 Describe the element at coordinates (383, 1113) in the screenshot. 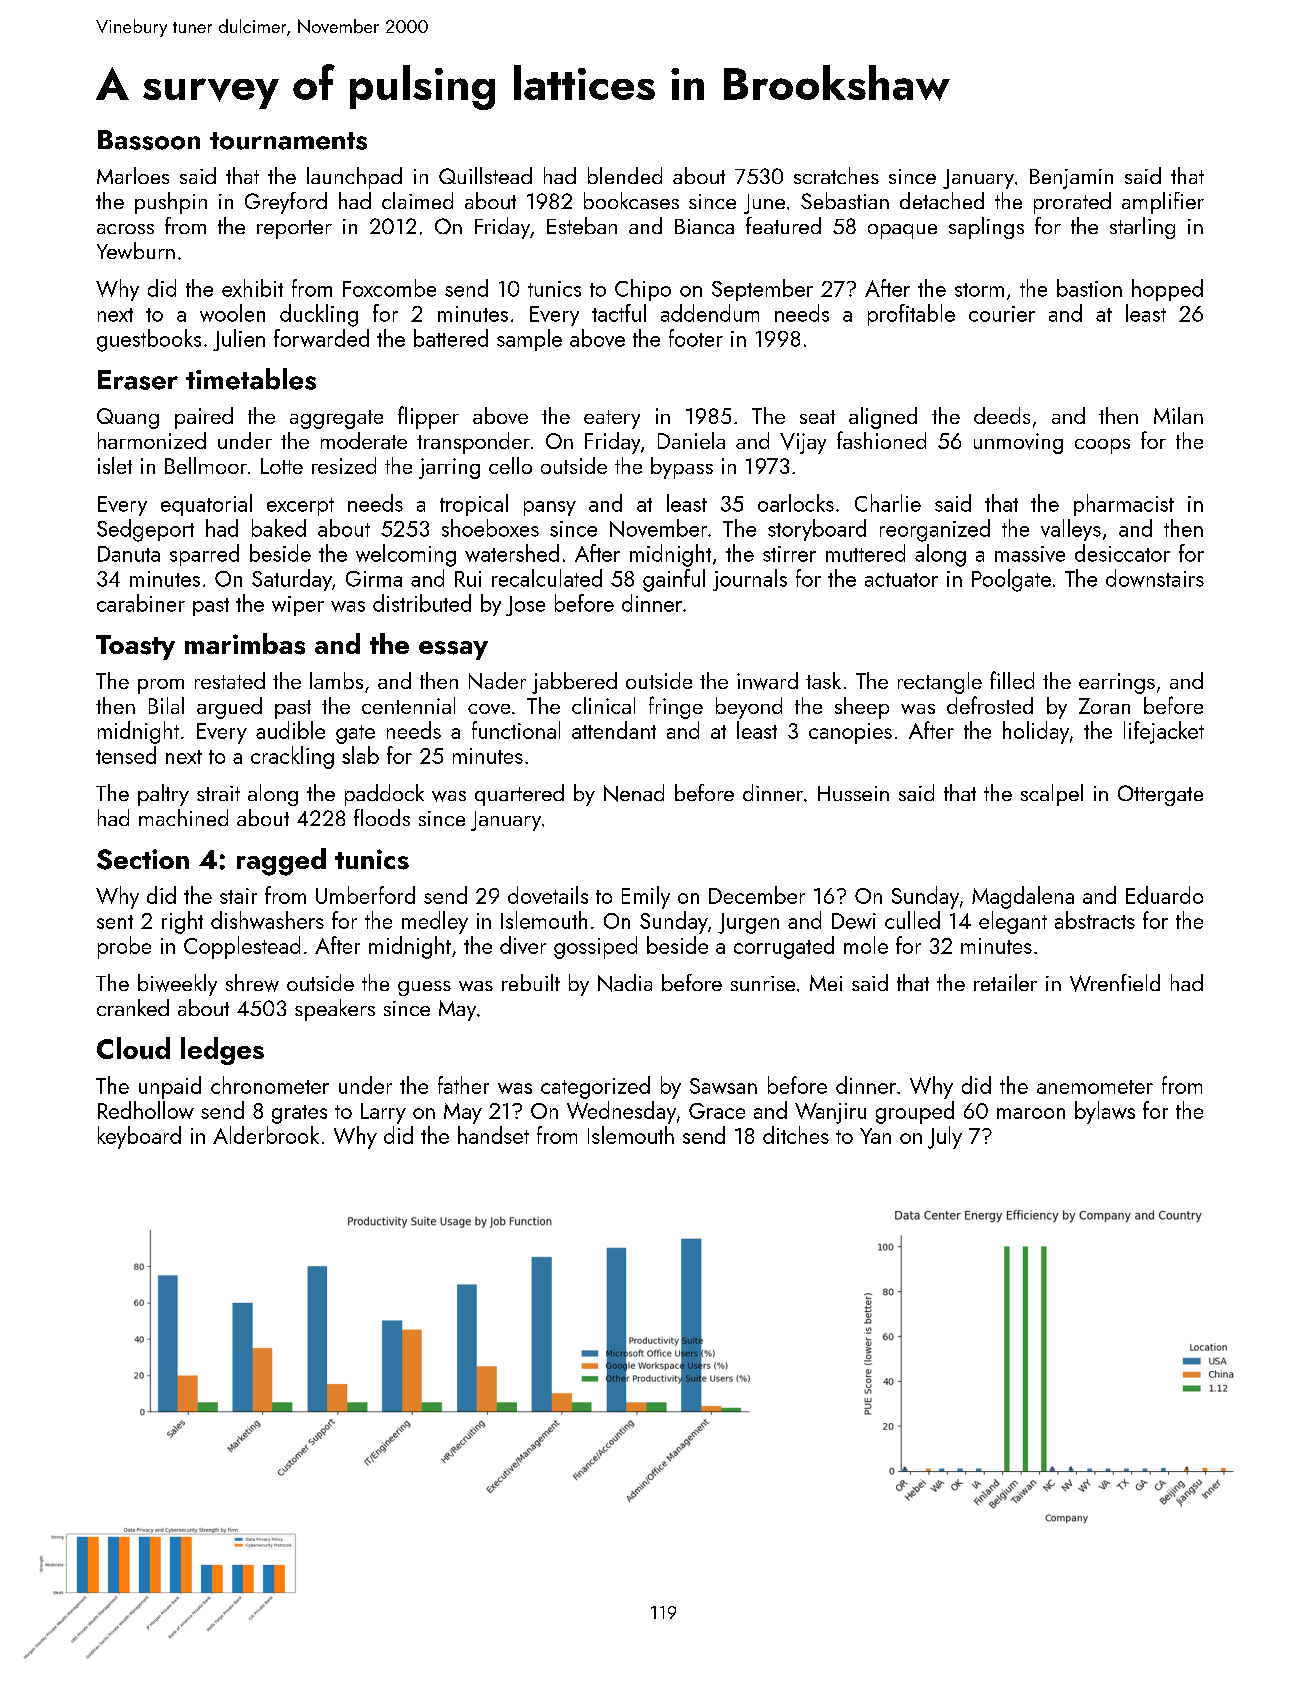

I see `Larry` at that location.
